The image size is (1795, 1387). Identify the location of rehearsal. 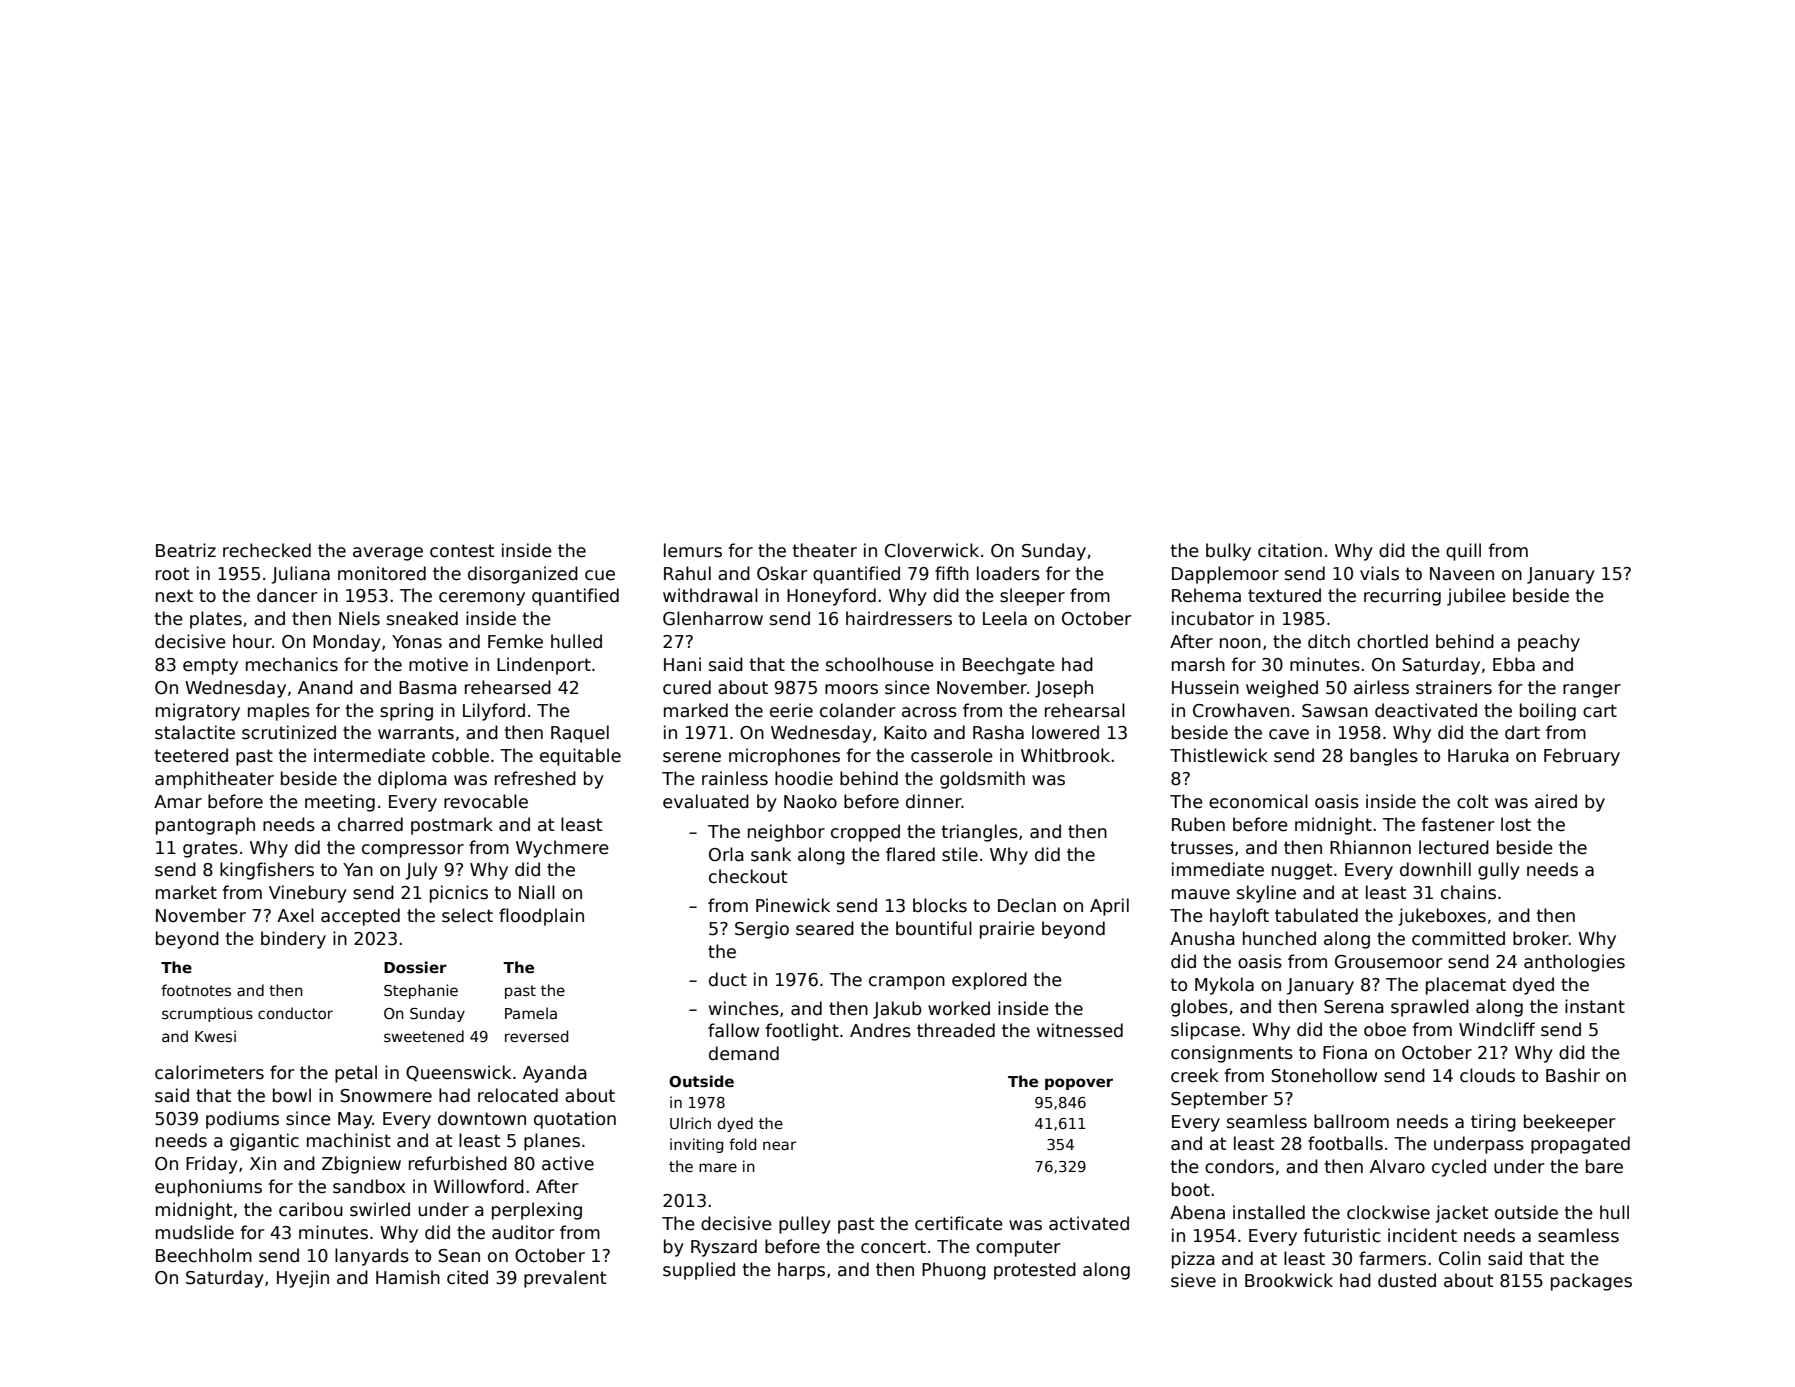
(1085, 710).
